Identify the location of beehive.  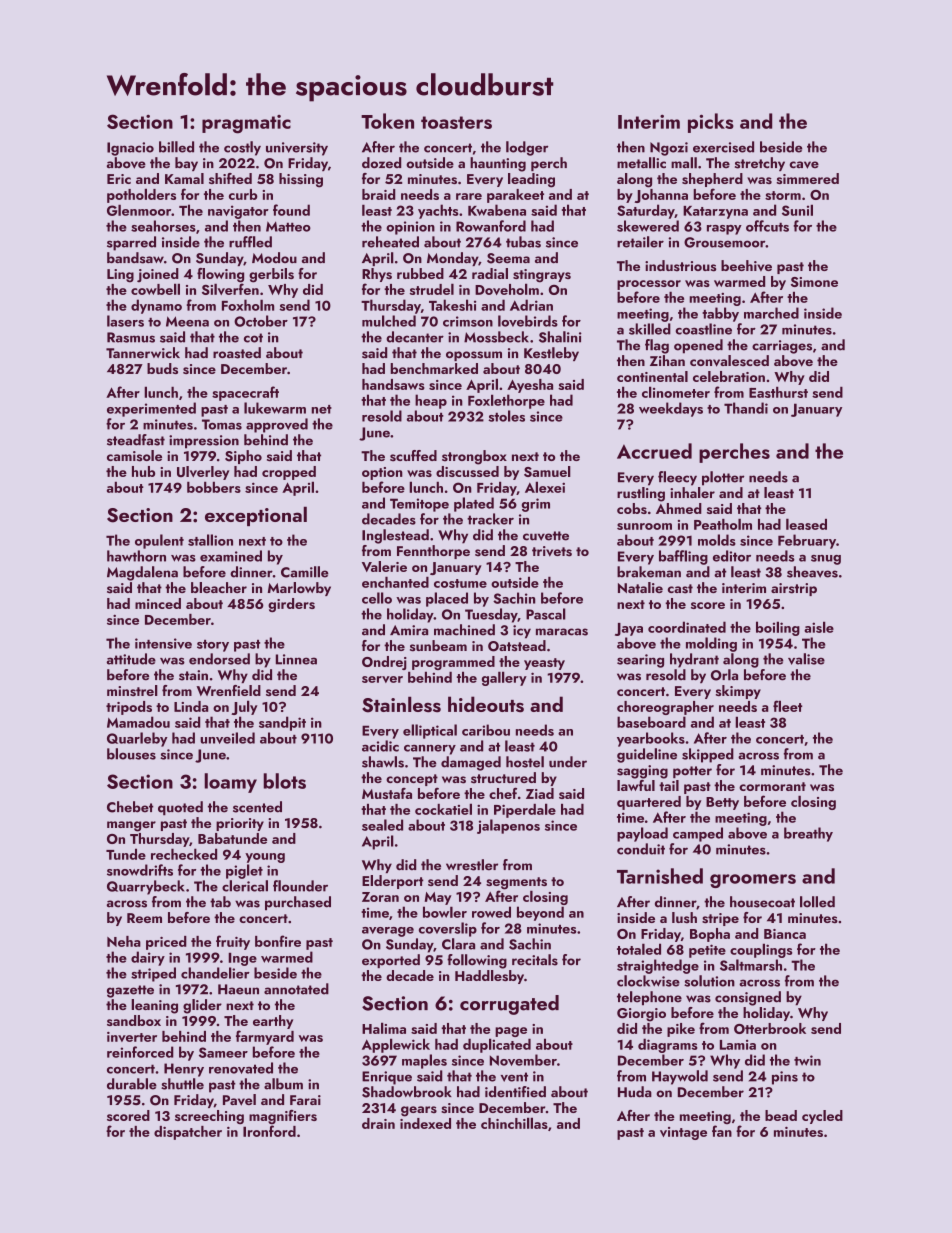
(746, 265).
